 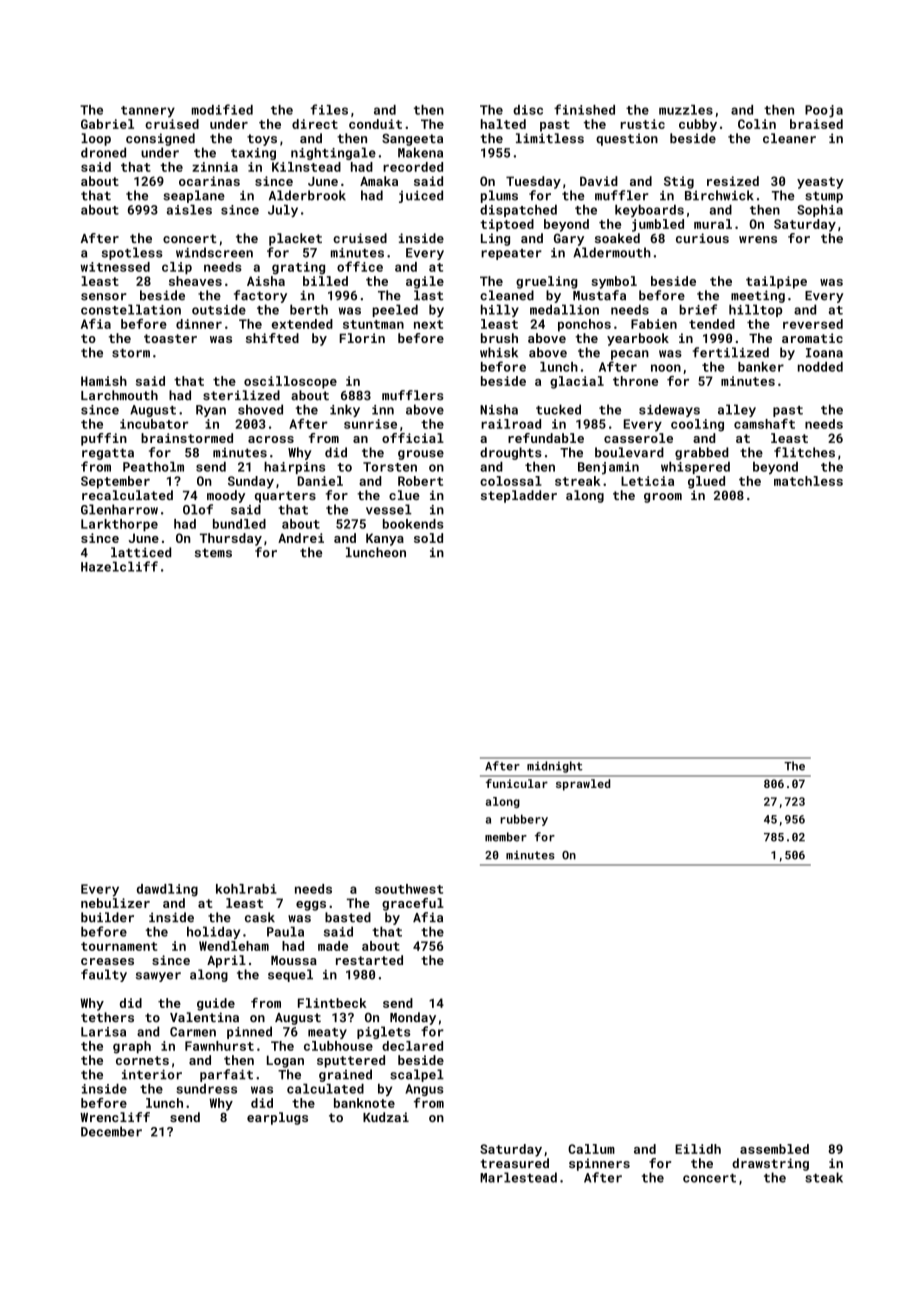 I want to click on medallion, so click(x=564, y=309).
